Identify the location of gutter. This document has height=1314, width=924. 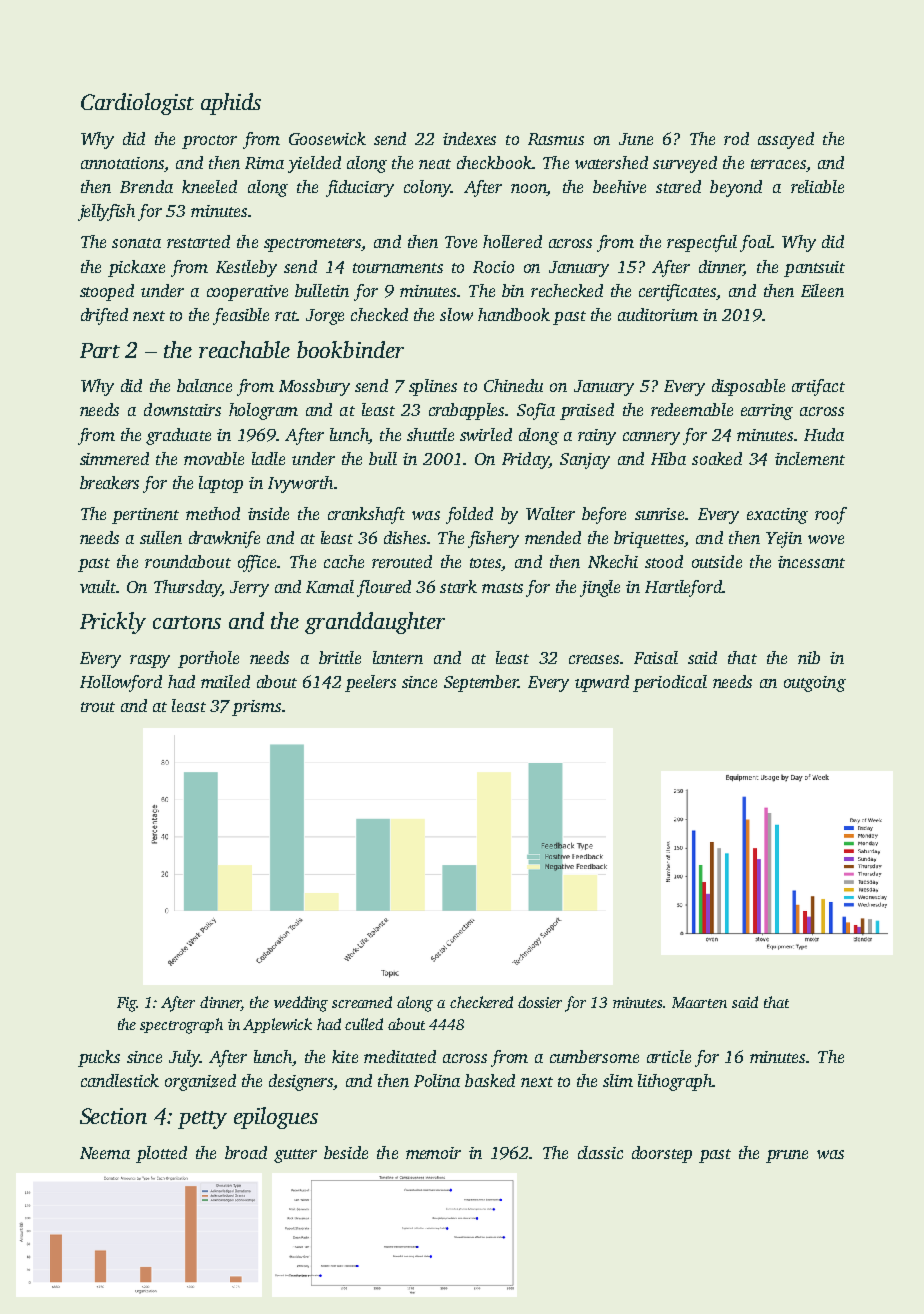
(295, 1156).
